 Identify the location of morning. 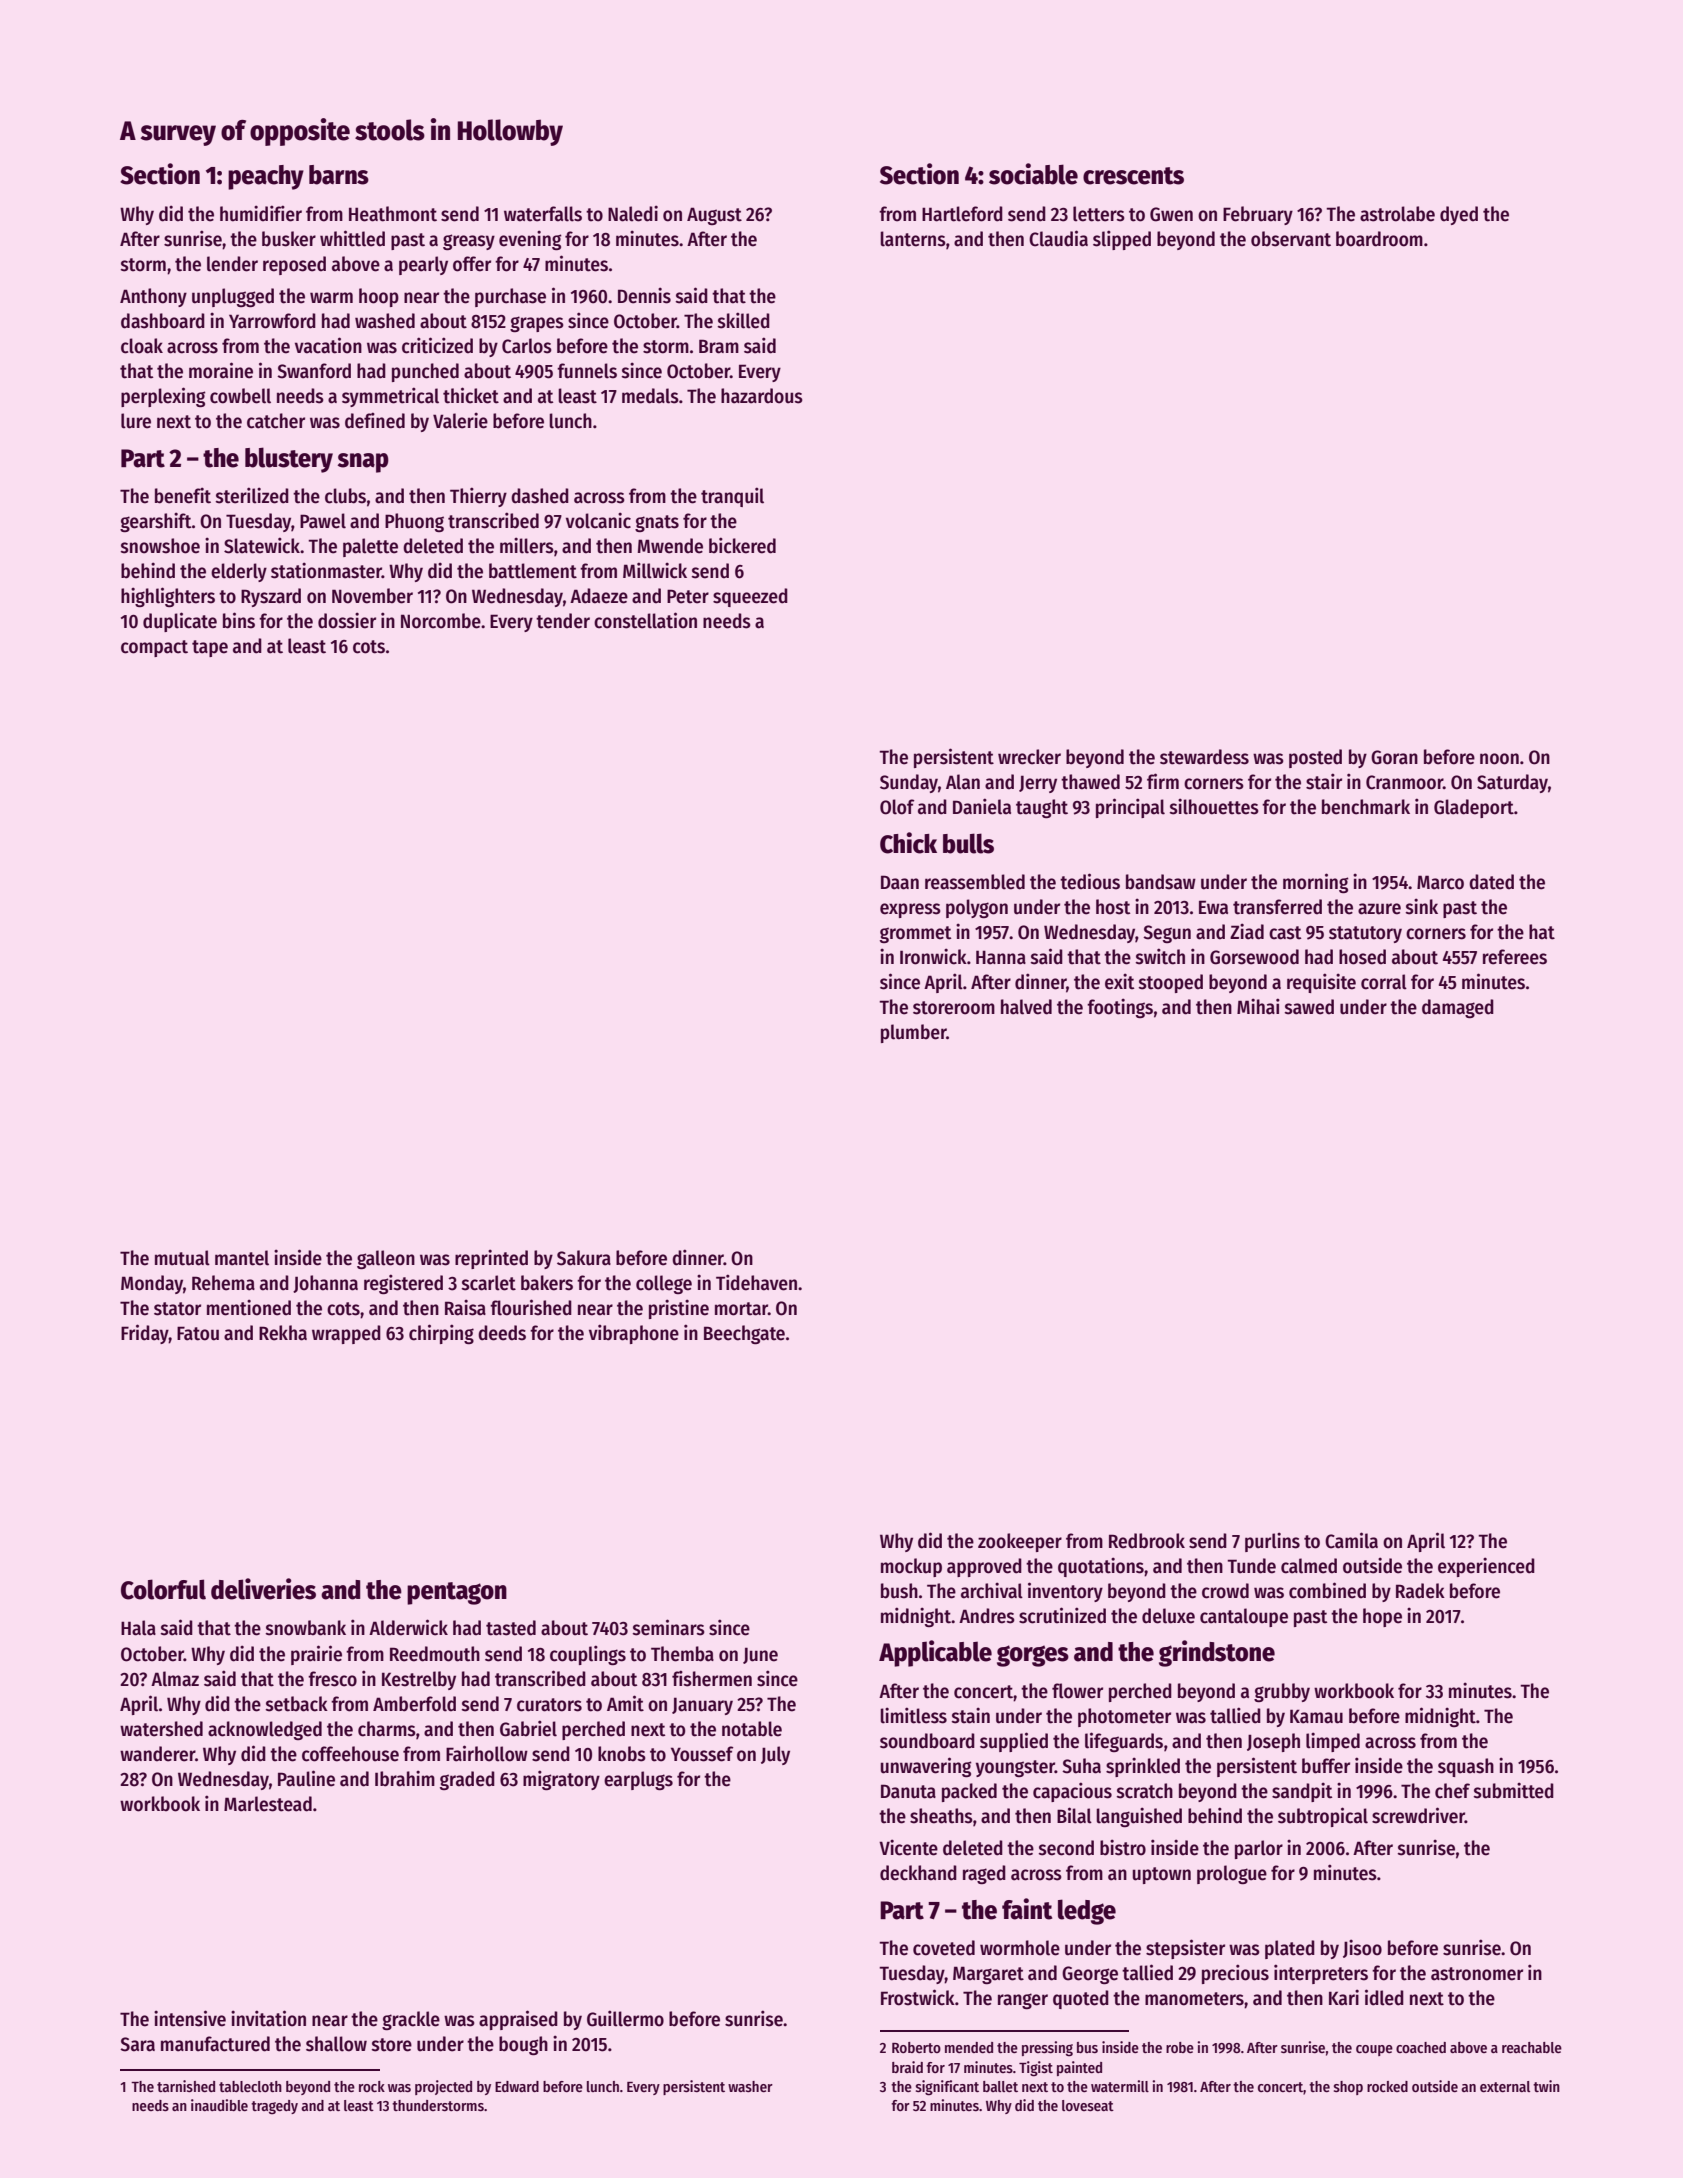
(1315, 883).
